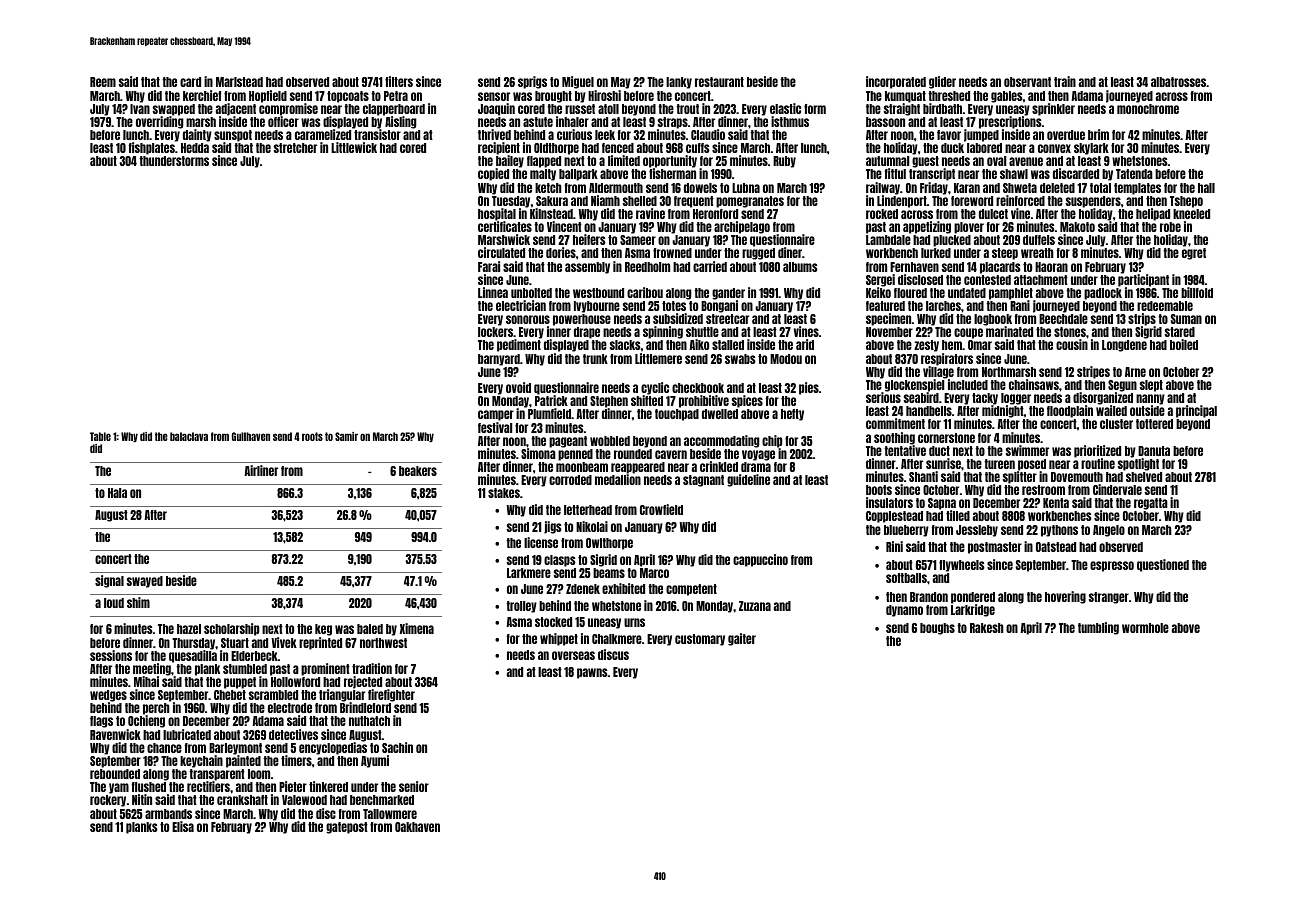 This screenshot has width=1308, height=924. What do you see at coordinates (501, 252) in the screenshot?
I see `circulated` at bounding box center [501, 252].
